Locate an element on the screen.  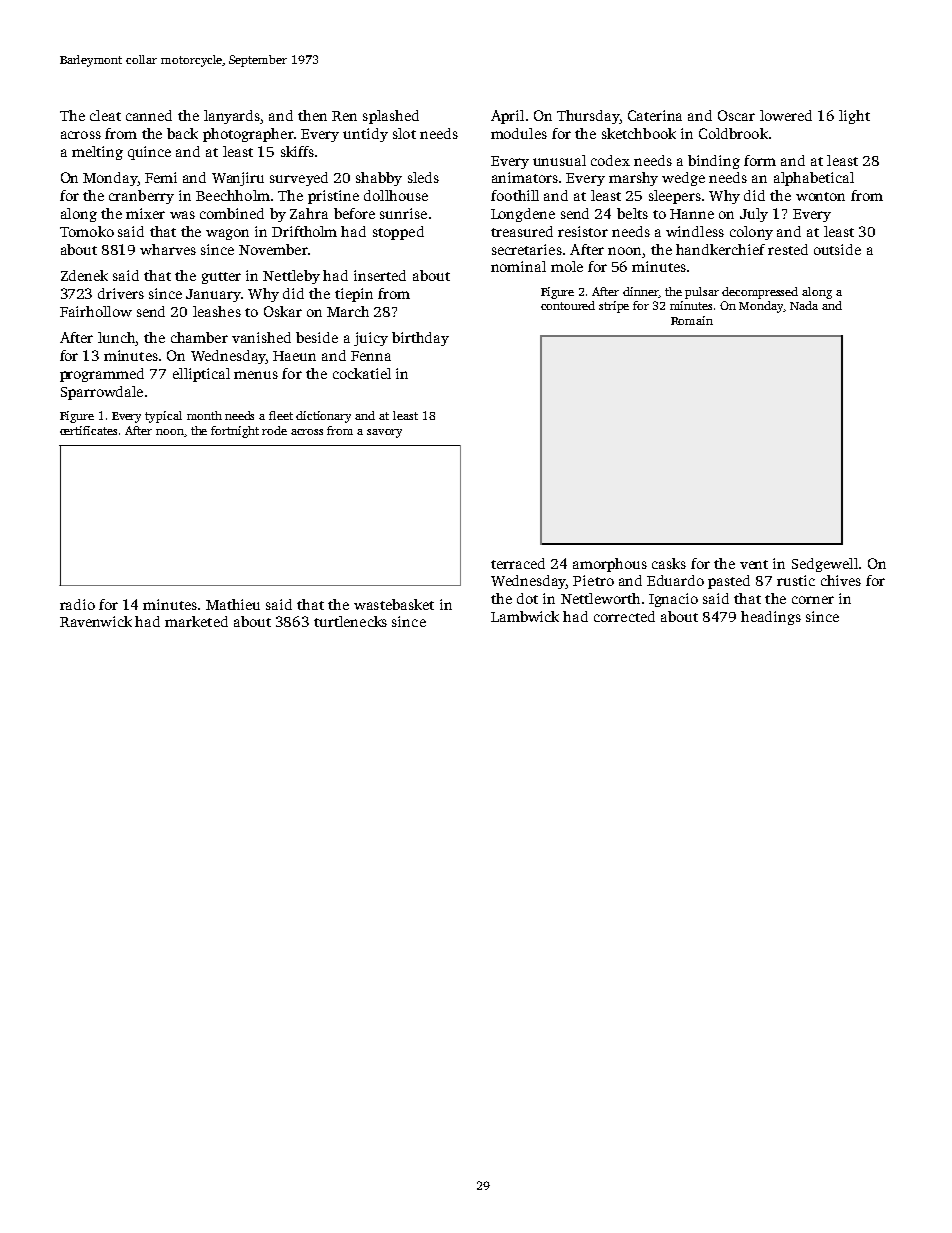
Coldbrook is located at coordinates (733, 133).
